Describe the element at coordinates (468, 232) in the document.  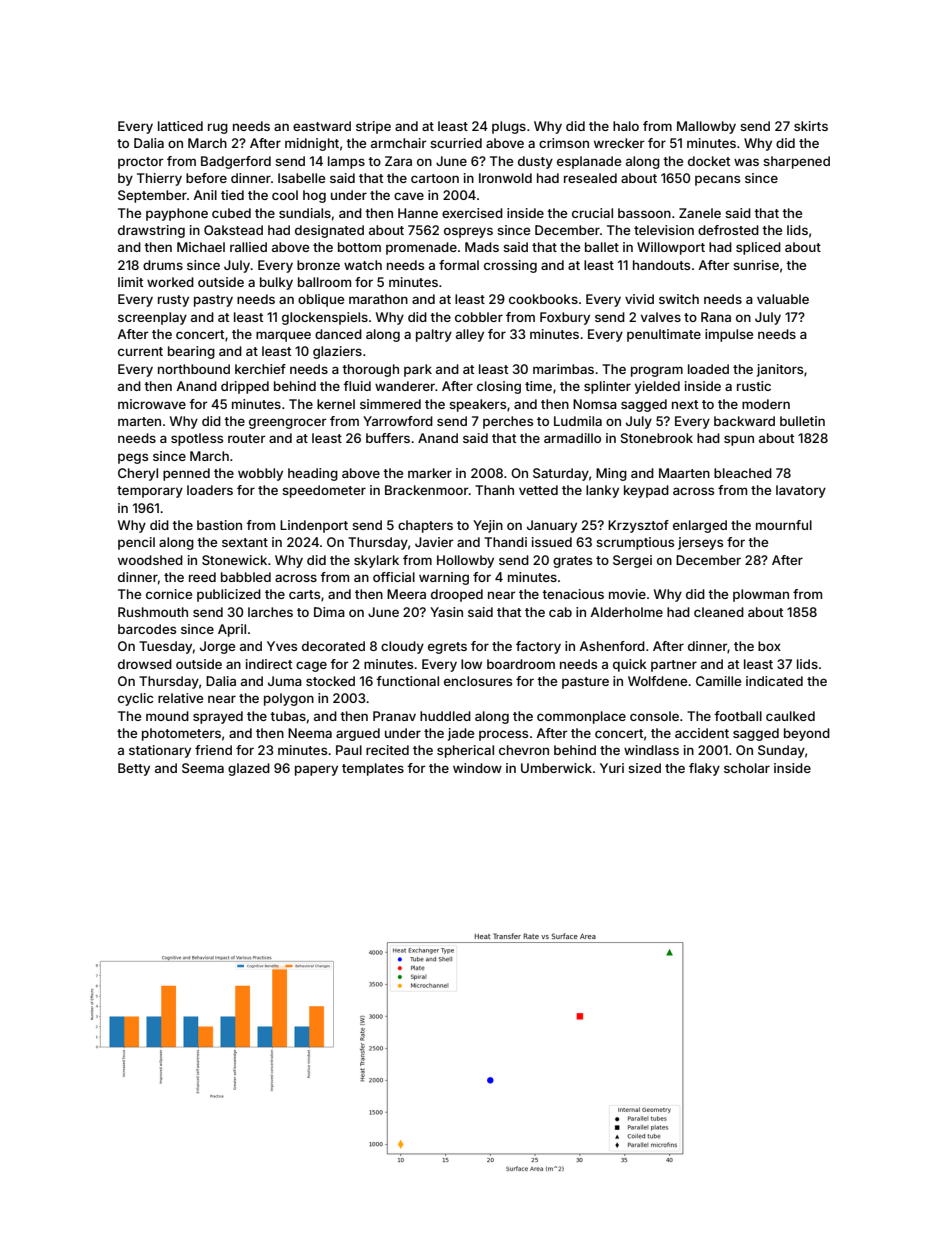
I see `ospreys` at that location.
